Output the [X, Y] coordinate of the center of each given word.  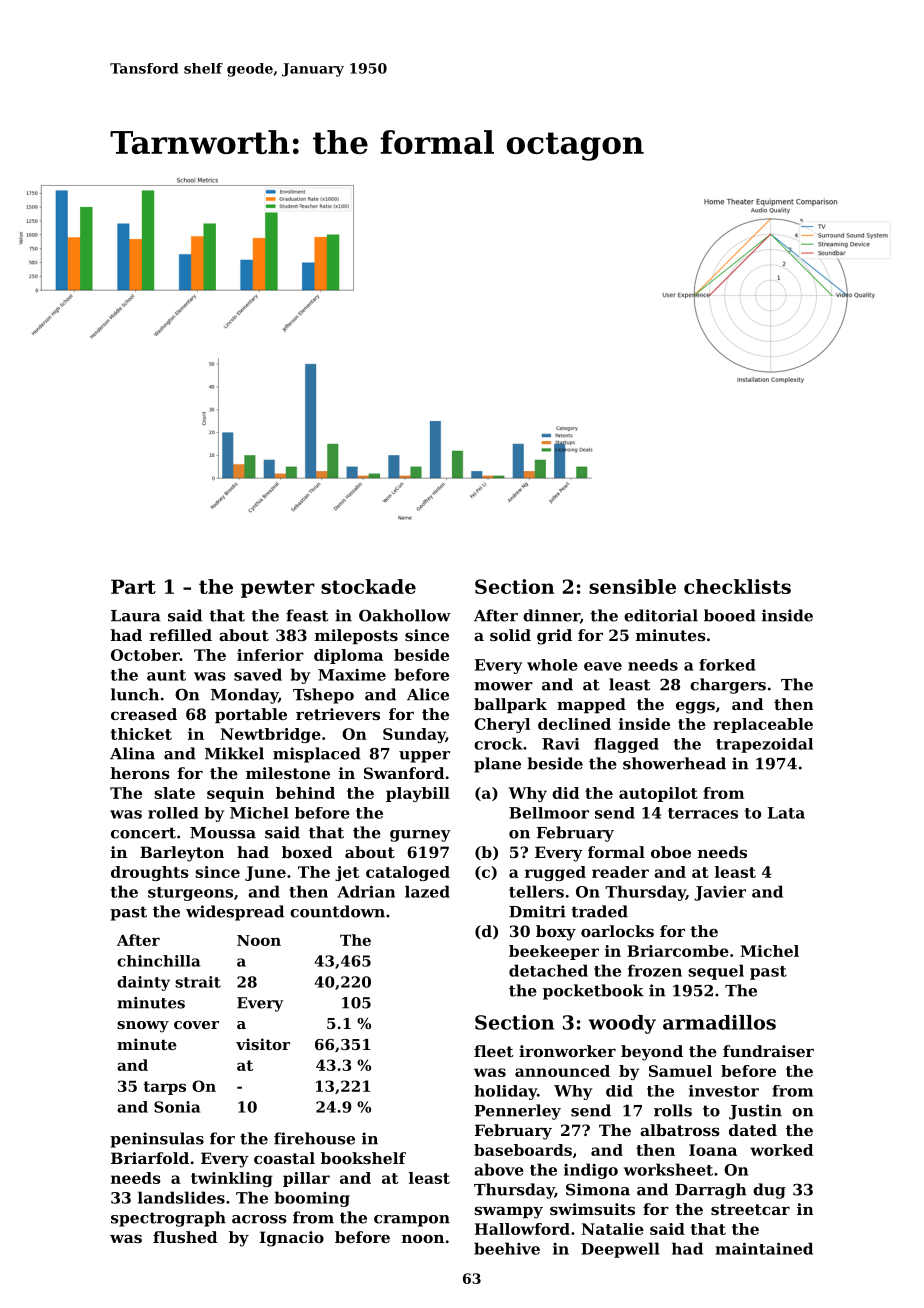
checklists [737, 586]
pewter [278, 589]
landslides [181, 1197]
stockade [368, 586]
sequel [716, 972]
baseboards [523, 1150]
